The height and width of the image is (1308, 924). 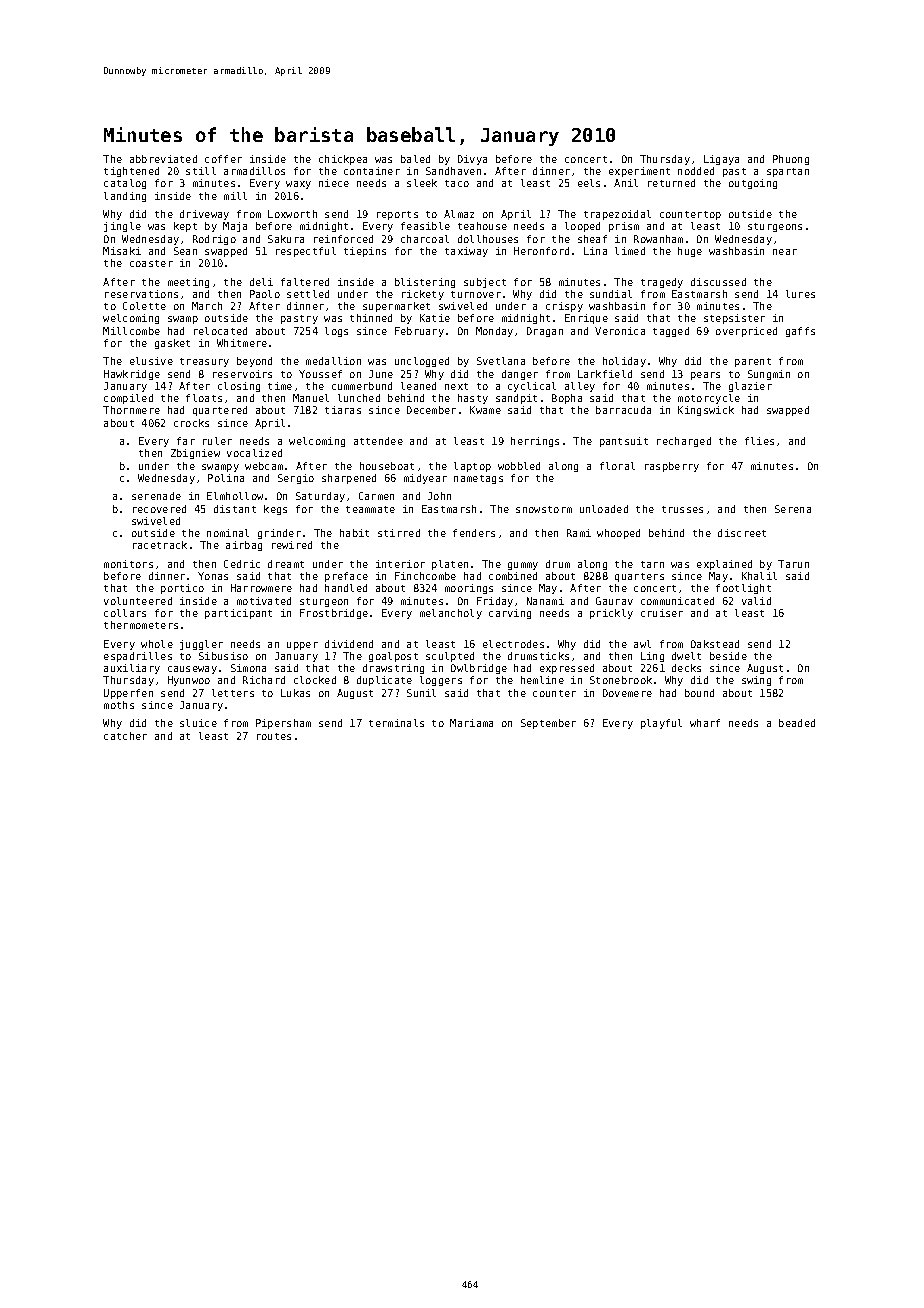 What do you see at coordinates (415, 159) in the image?
I see `baled` at bounding box center [415, 159].
